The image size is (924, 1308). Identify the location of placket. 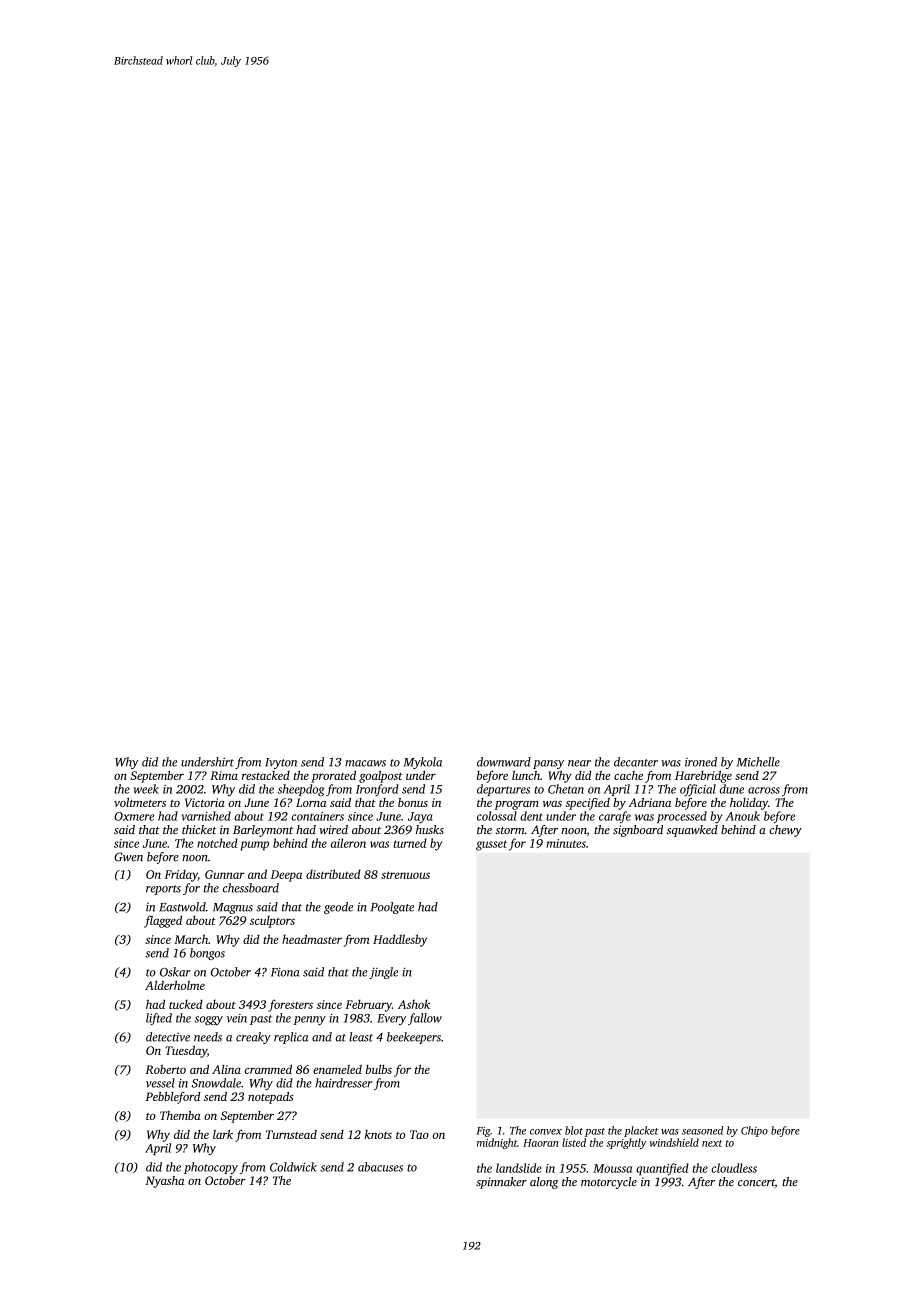
(641, 1131).
